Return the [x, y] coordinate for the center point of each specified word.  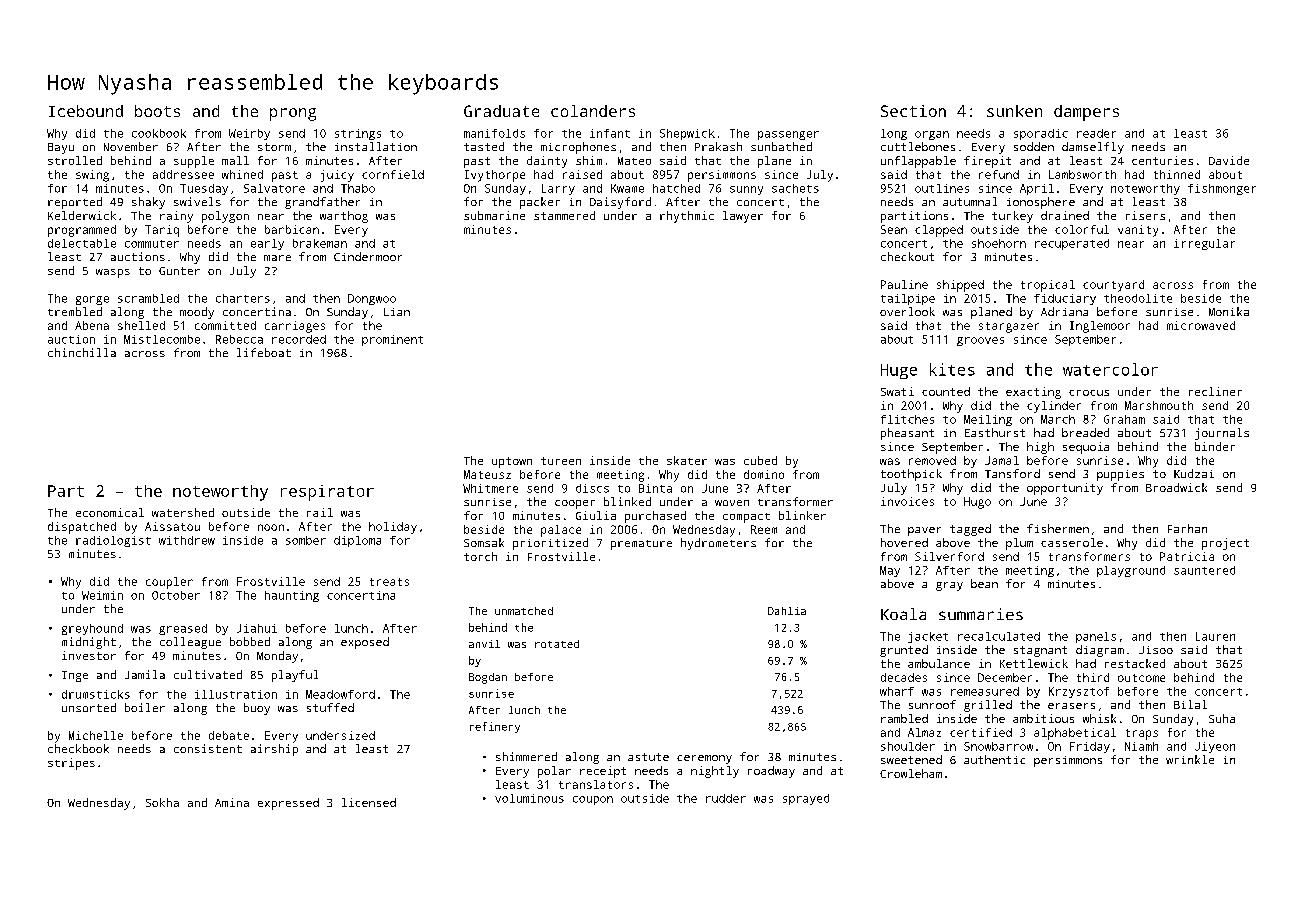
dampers [1086, 113]
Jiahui [257, 628]
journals [1222, 434]
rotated [557, 644]
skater [687, 460]
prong [293, 114]
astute [648, 757]
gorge [92, 300]
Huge [899, 371]
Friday [1090, 747]
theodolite [1138, 298]
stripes [71, 764]
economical [110, 512]
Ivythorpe [495, 176]
